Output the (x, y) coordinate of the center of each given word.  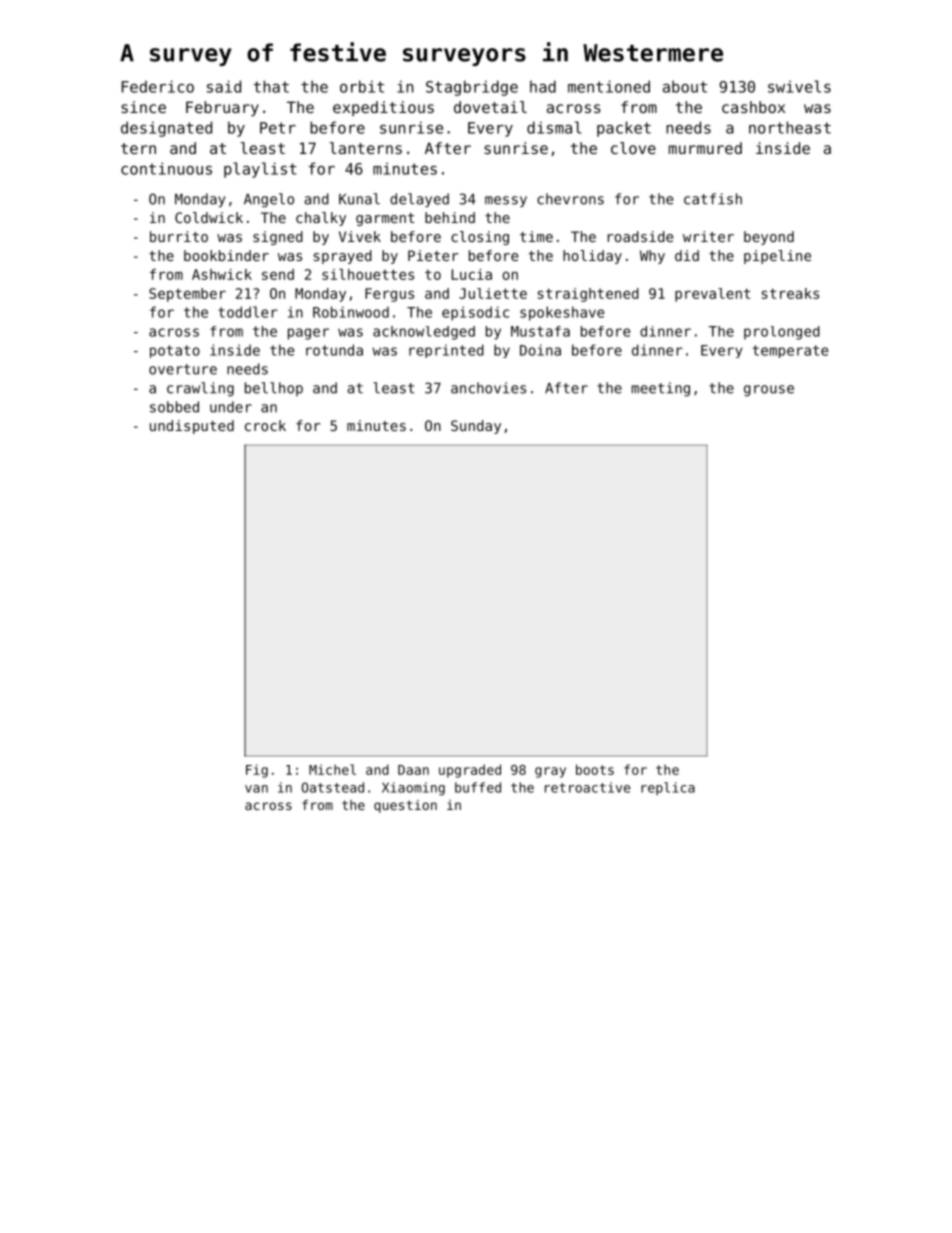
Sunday (476, 427)
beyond (769, 238)
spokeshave (562, 313)
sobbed (174, 407)
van (256, 789)
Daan (413, 770)
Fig (257, 771)
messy (506, 201)
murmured (705, 148)
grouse (769, 391)
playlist (260, 170)
